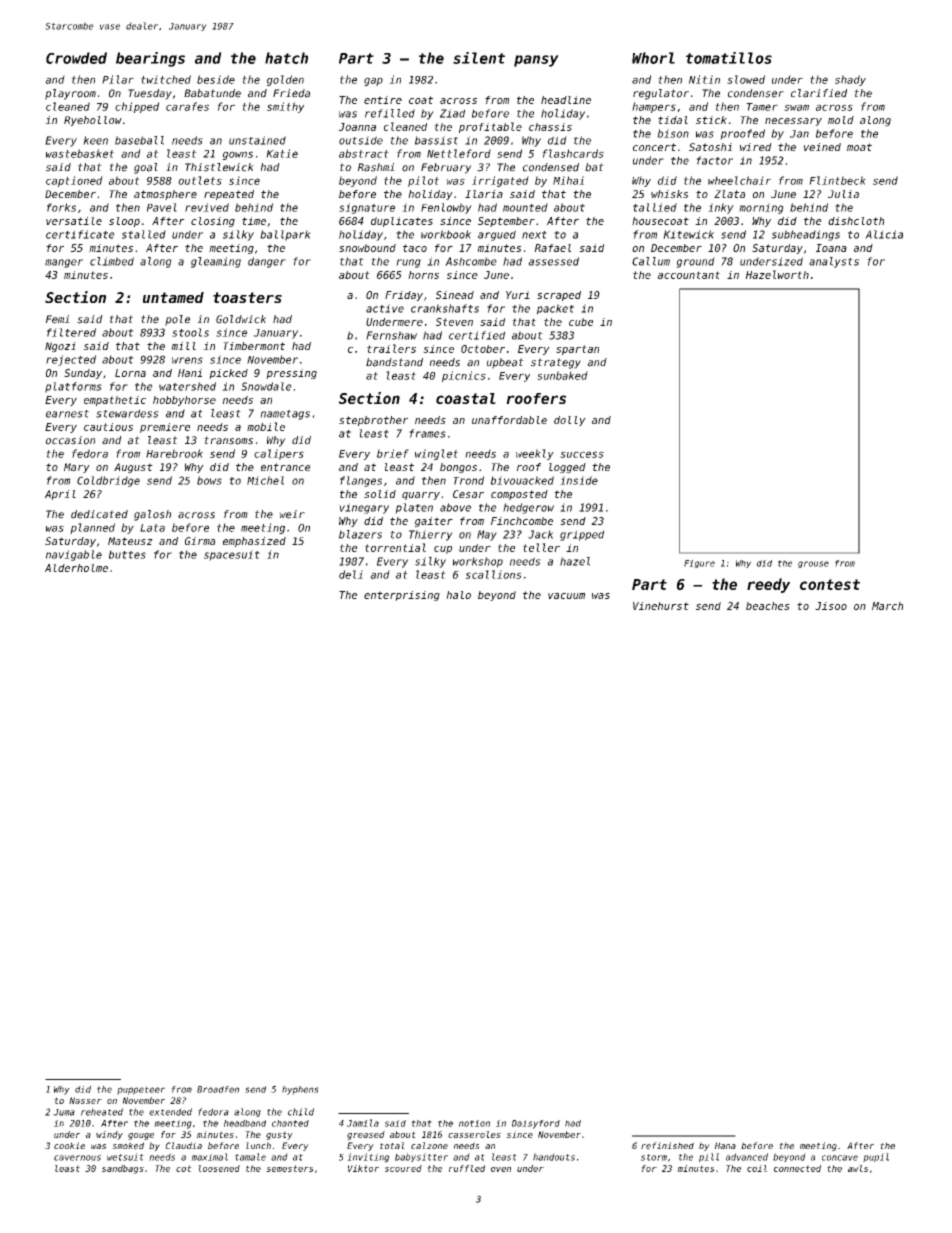  Describe the element at coordinates (887, 606) in the image. I see `March` at that location.
